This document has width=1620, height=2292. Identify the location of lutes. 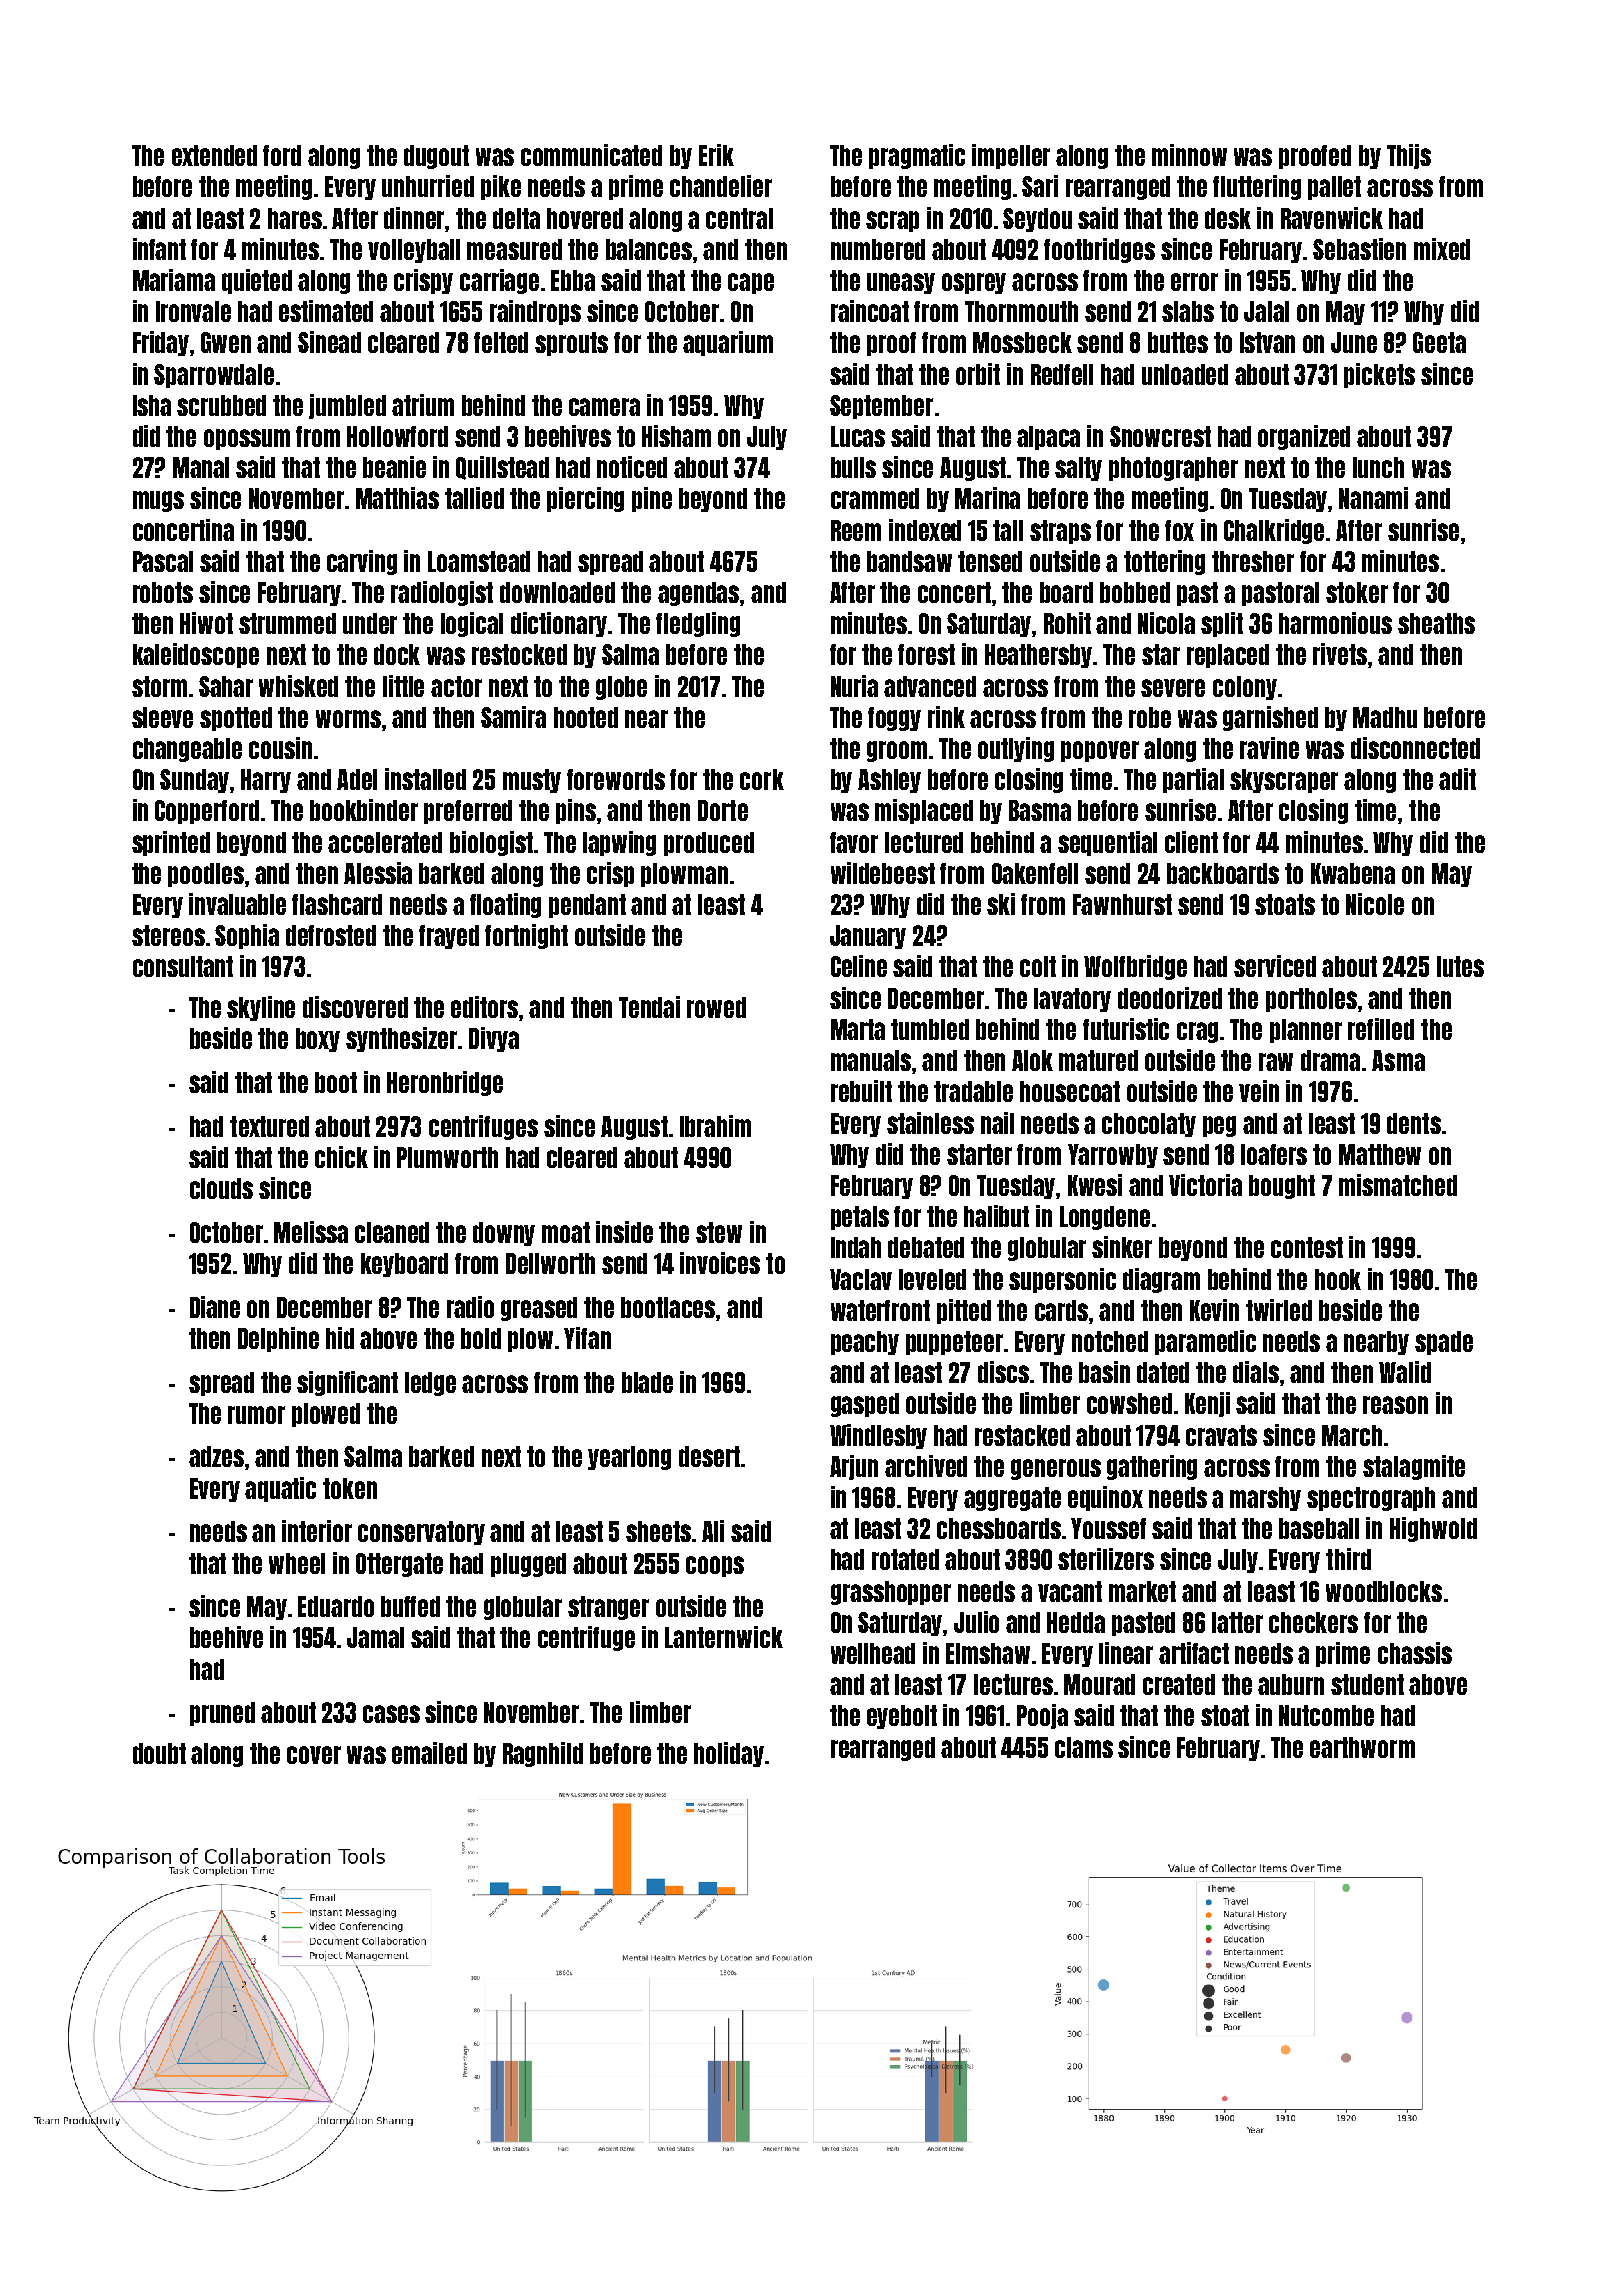
(1460, 966).
